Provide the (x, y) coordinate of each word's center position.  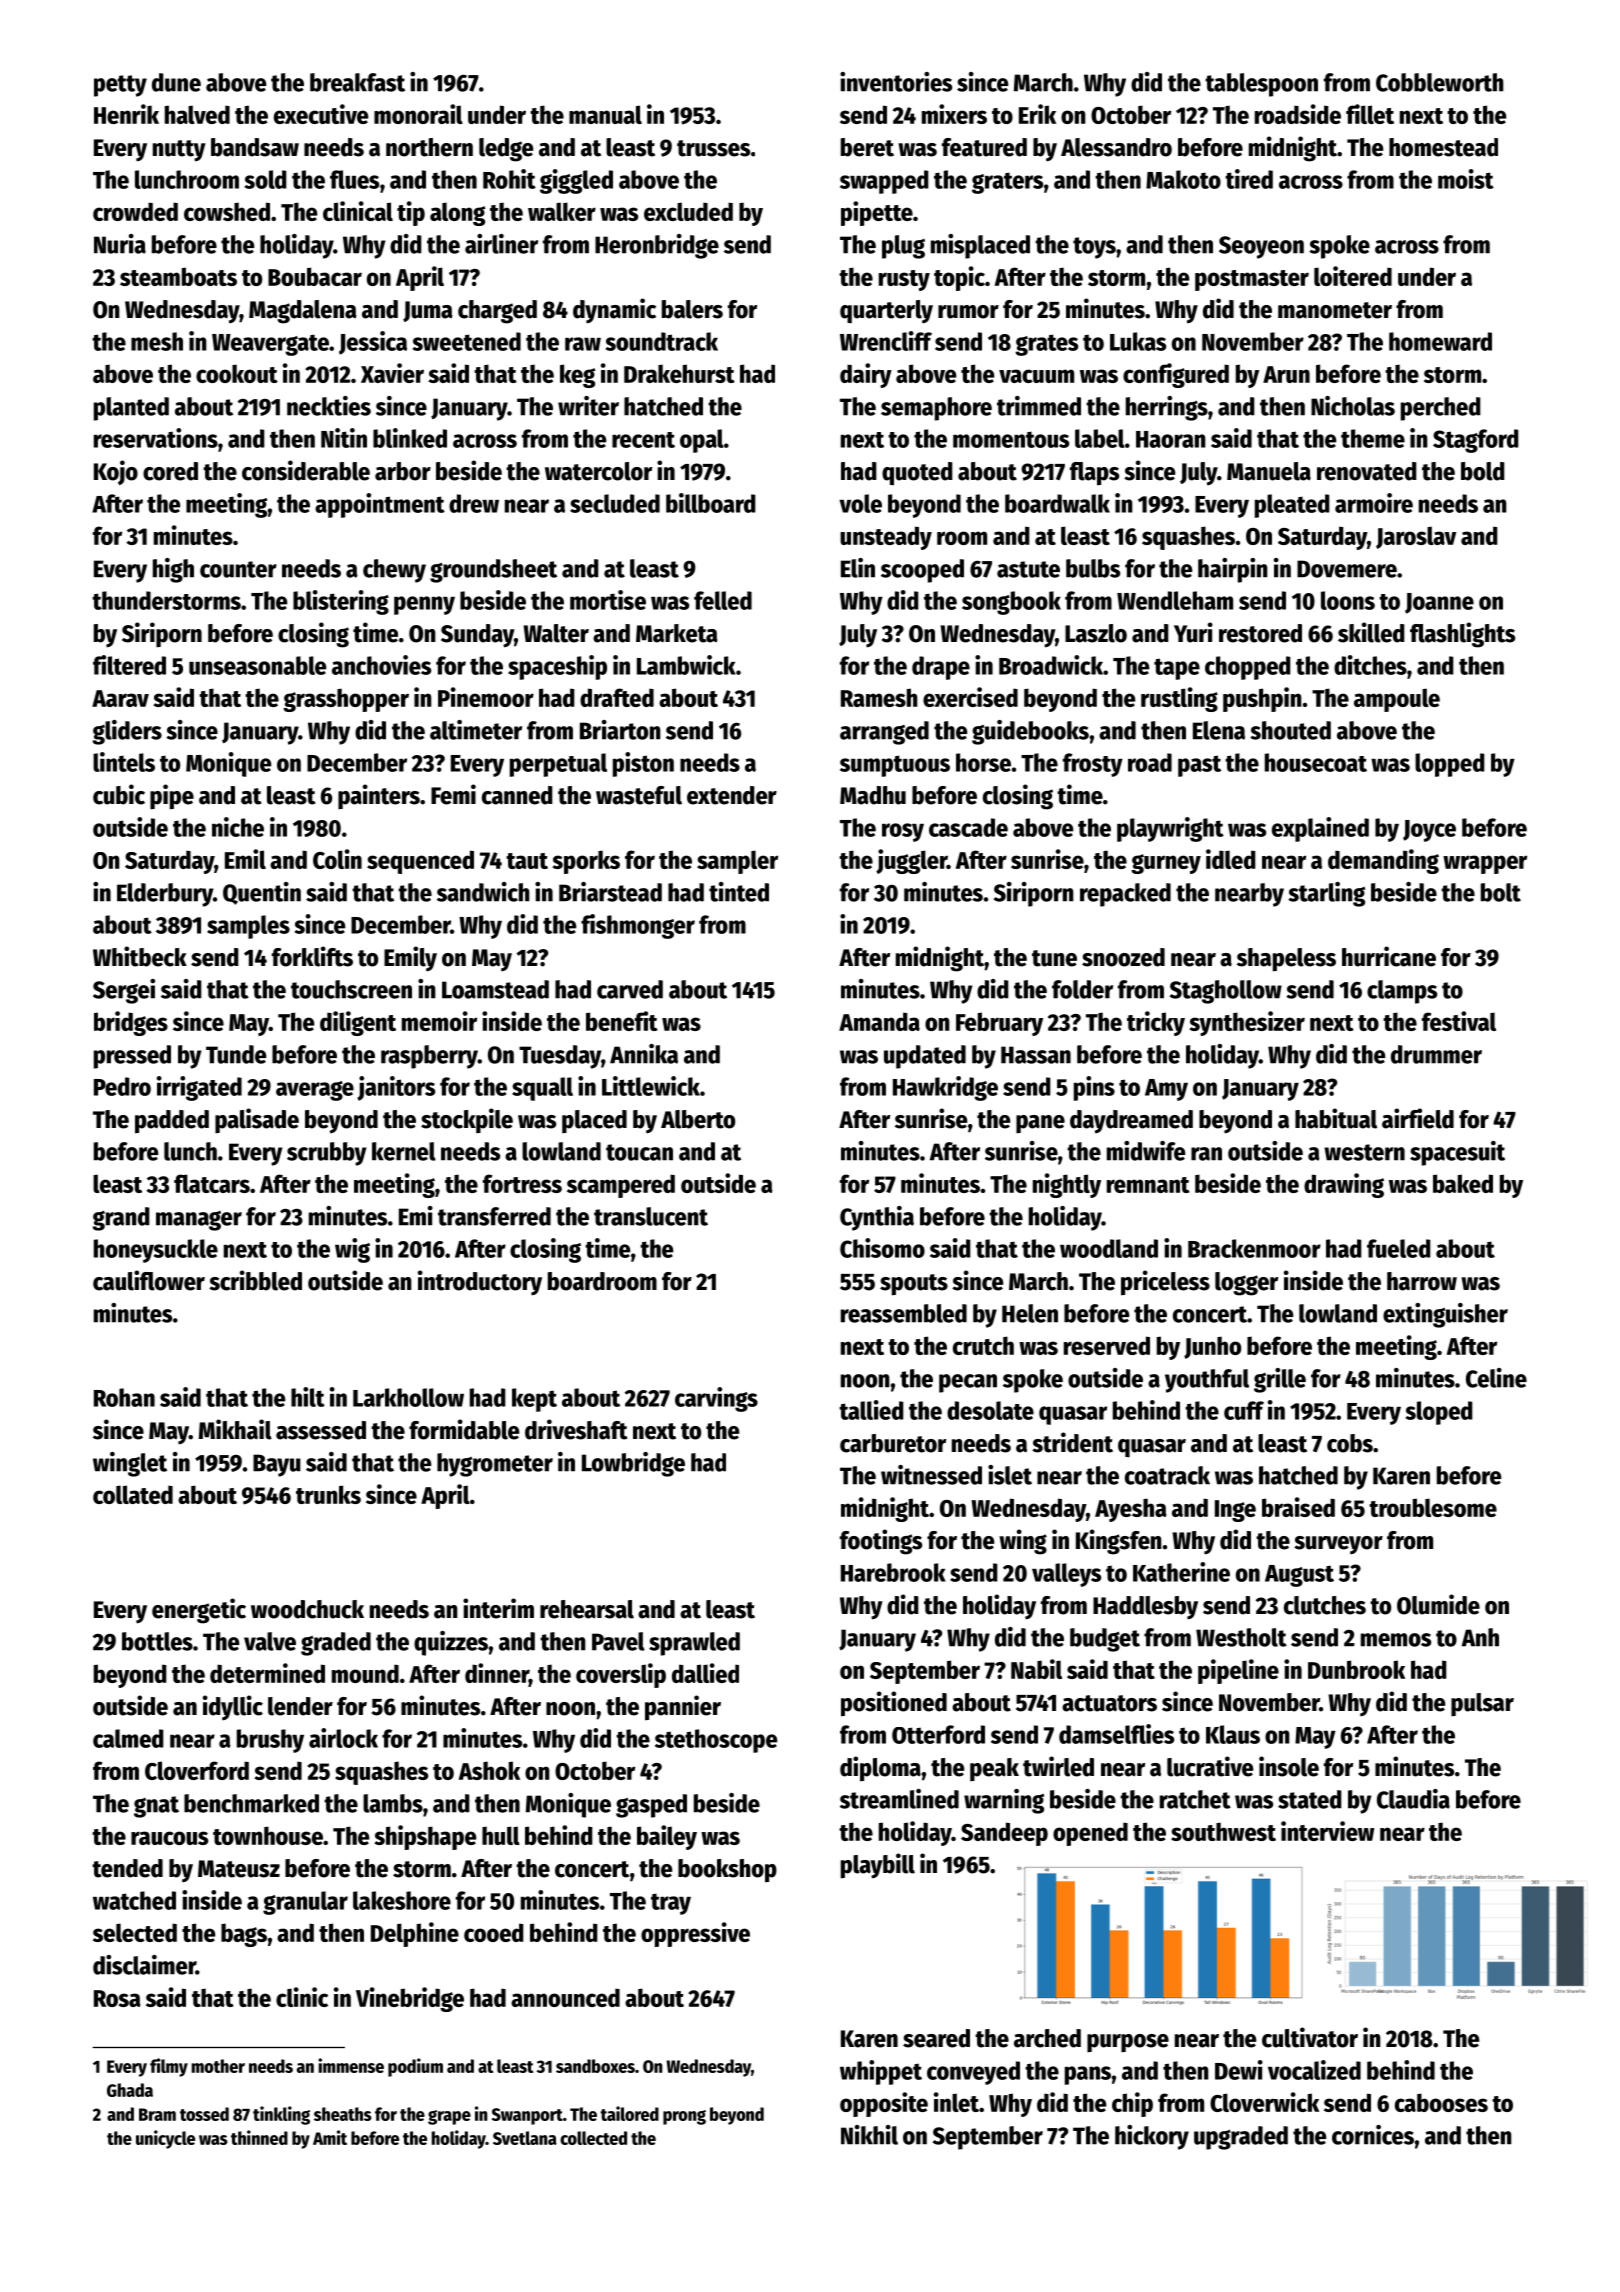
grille (1280, 1380)
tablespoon (1261, 85)
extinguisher (1445, 1315)
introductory (480, 1283)
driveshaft (576, 1429)
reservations (156, 438)
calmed (128, 1738)
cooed (494, 1932)
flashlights (1462, 635)
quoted (917, 474)
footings (881, 1542)
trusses (713, 148)
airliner (501, 244)
